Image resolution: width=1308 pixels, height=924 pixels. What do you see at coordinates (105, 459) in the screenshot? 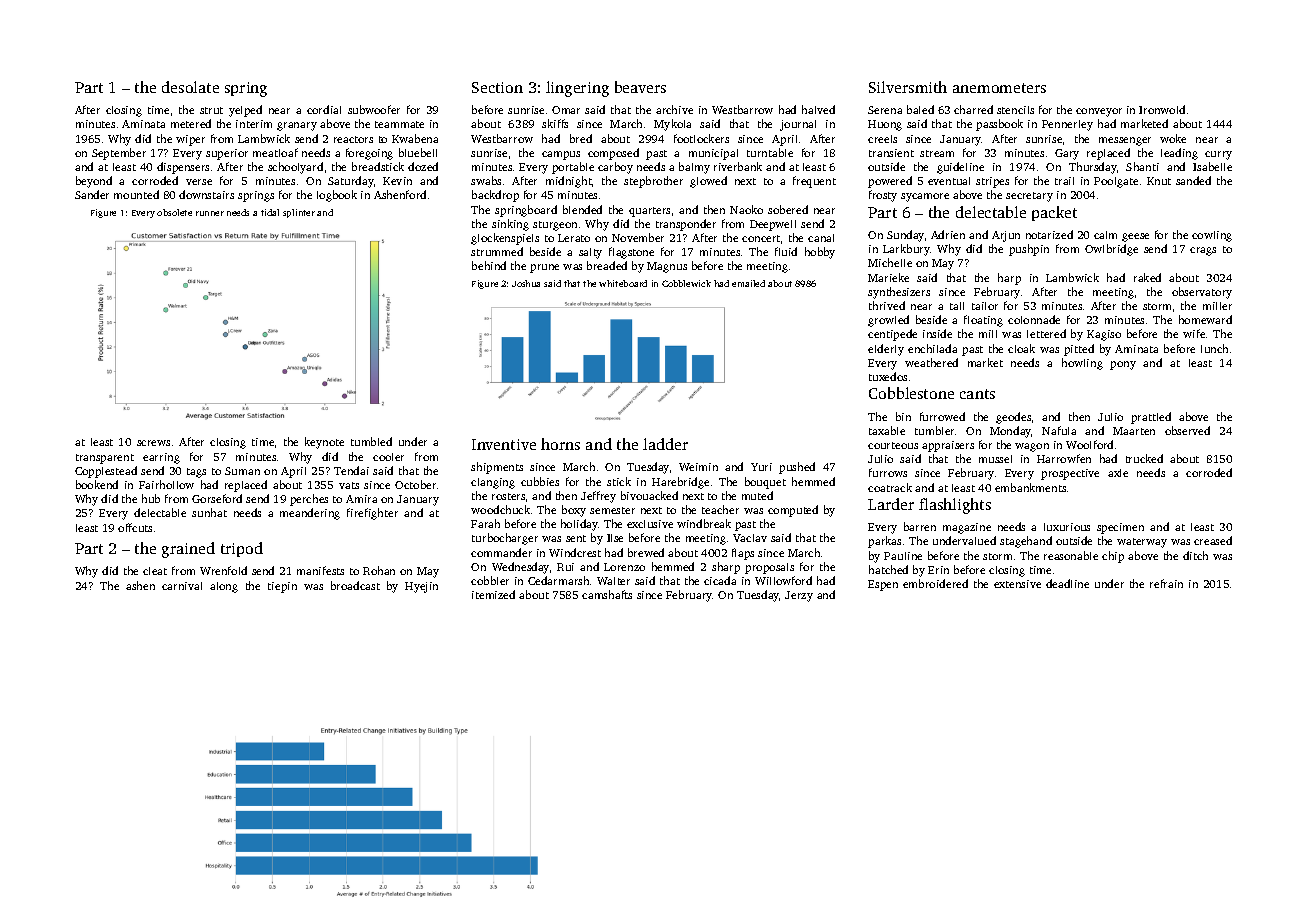
I see `transparent` at bounding box center [105, 459].
